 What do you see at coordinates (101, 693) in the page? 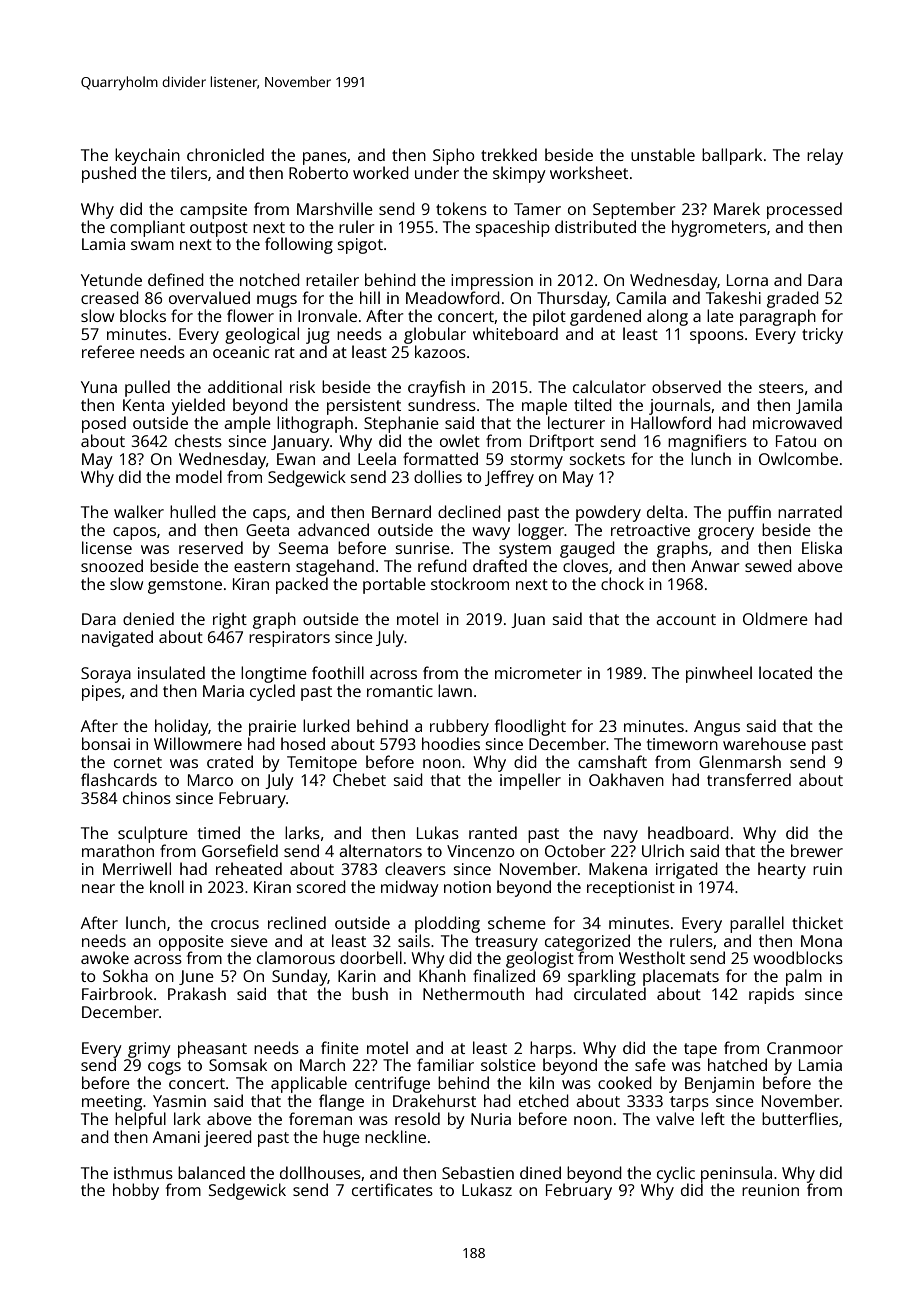
I see `pipes` at bounding box center [101, 693].
